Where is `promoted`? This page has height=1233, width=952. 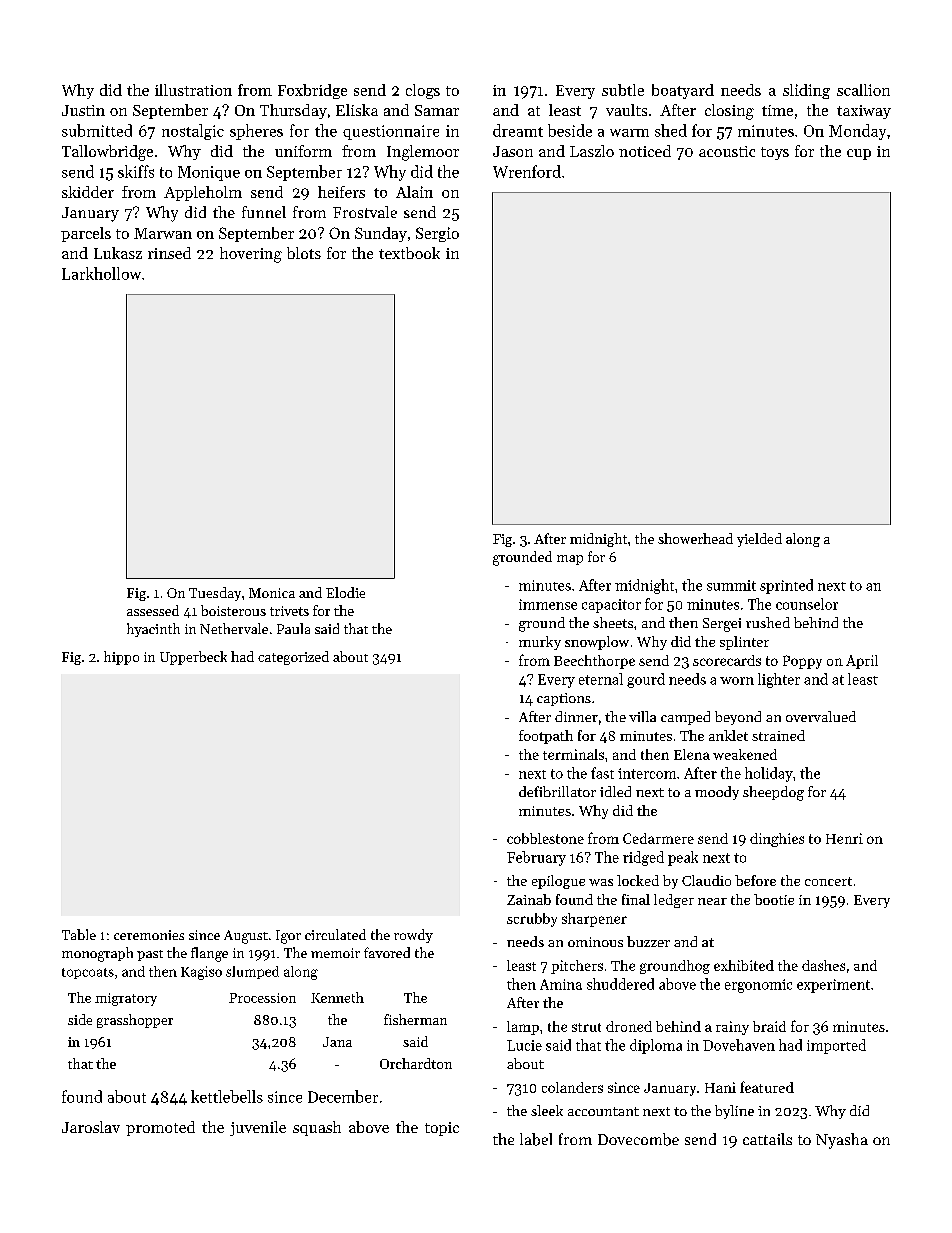
promoted is located at coordinates (160, 1128).
